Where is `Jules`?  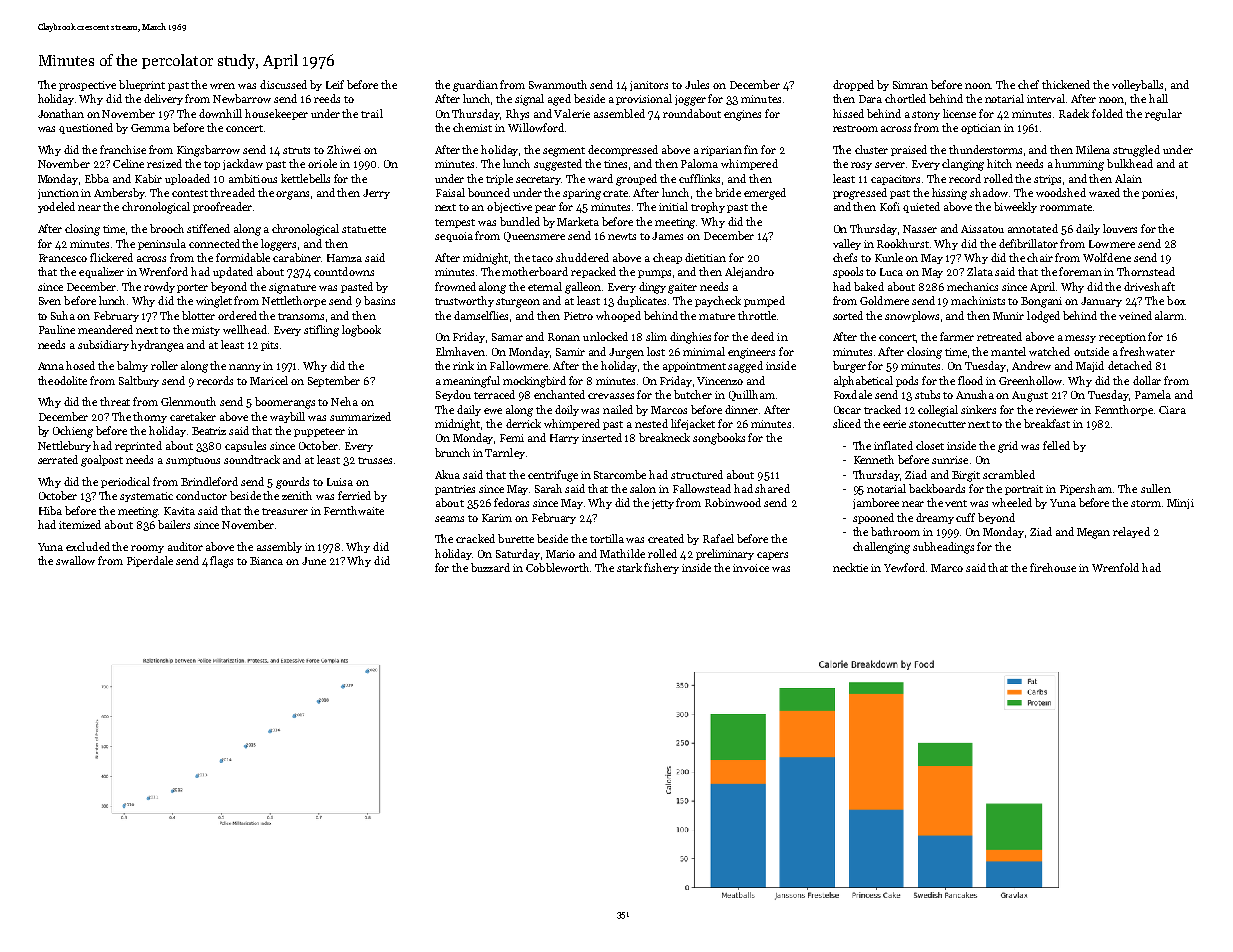 Jules is located at coordinates (697, 84).
